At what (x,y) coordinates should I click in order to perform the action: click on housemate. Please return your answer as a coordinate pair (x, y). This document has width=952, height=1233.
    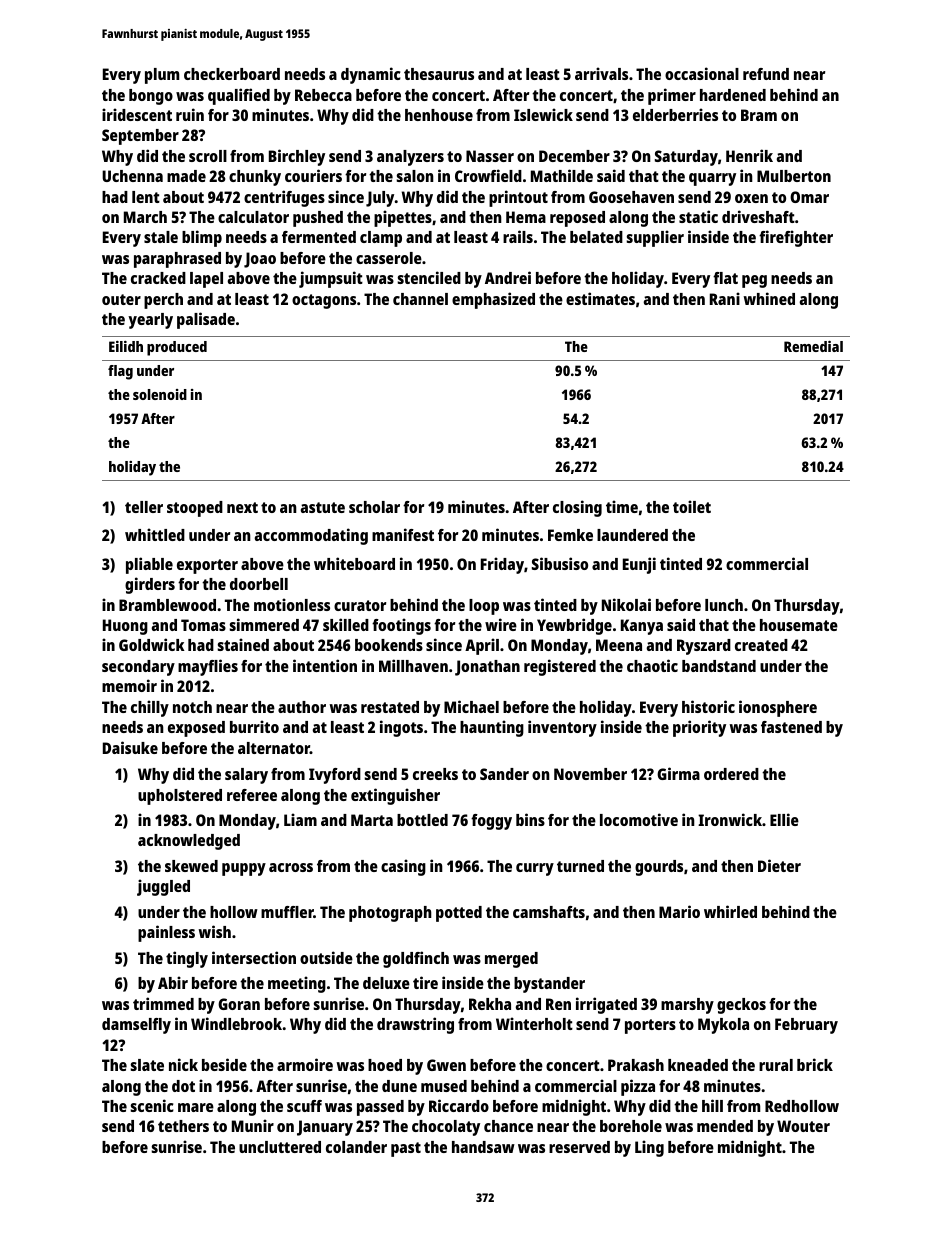
    Looking at the image, I should click on (799, 625).
